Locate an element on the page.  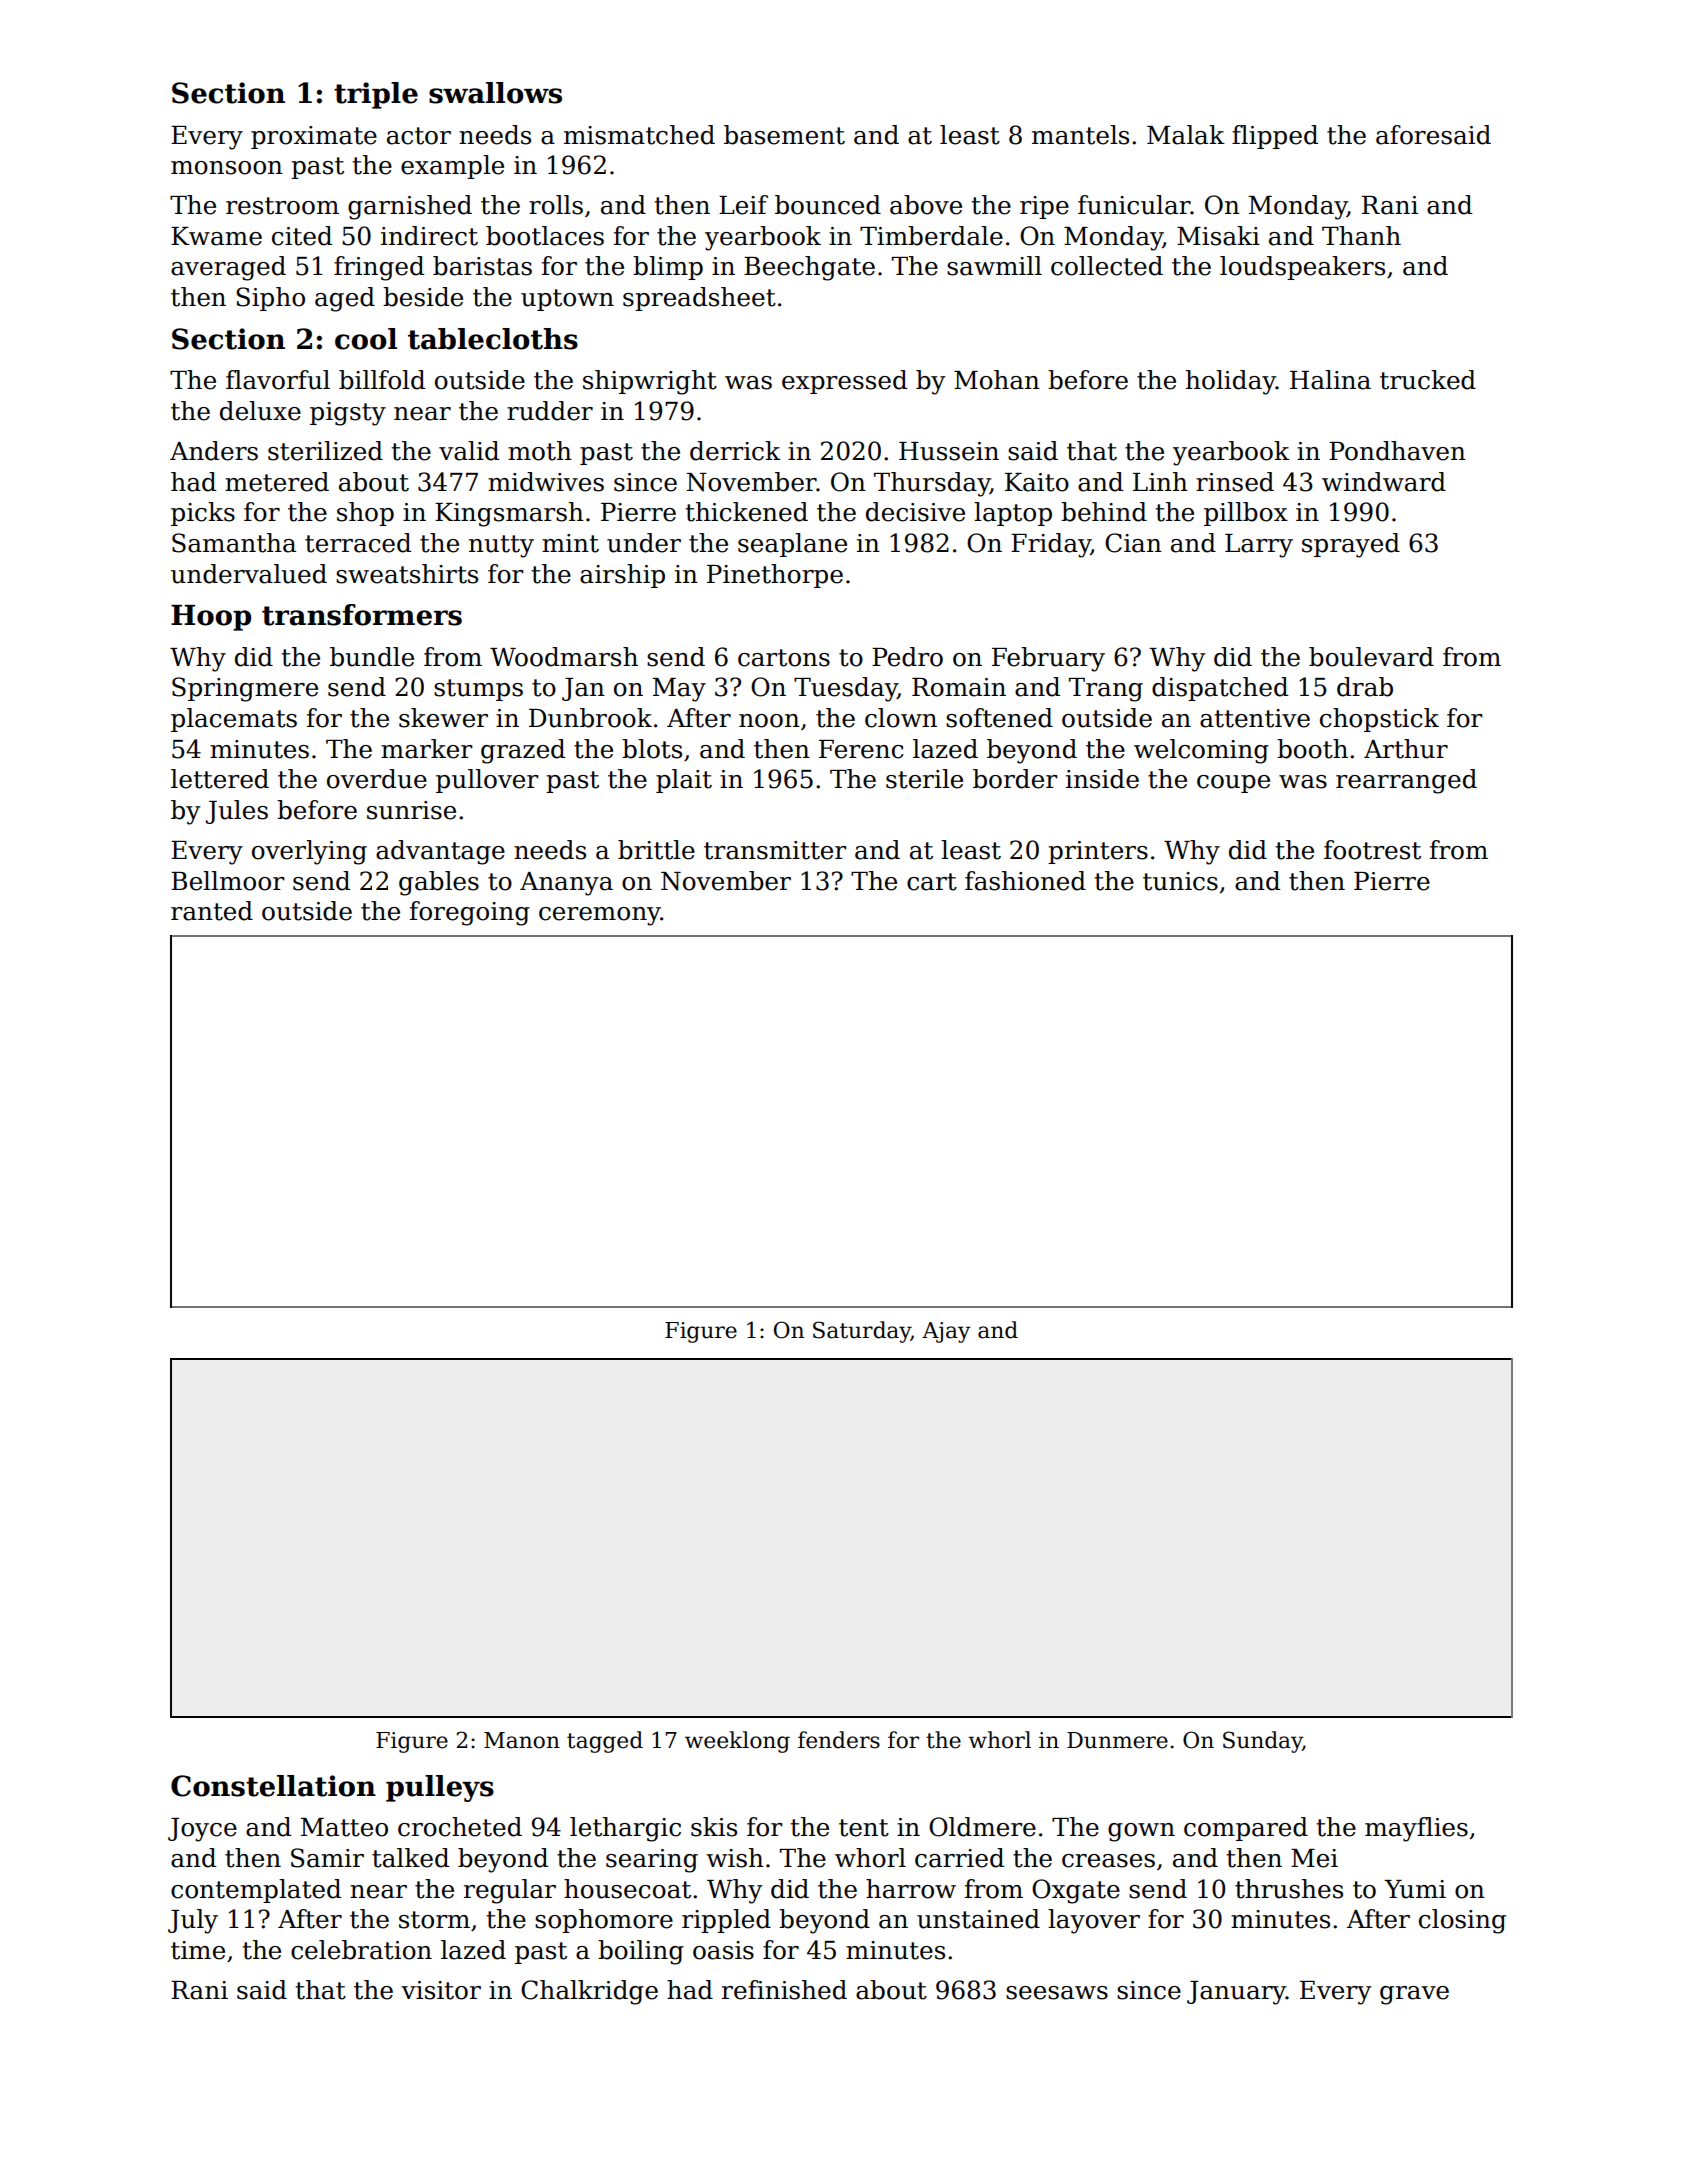
Joyce is located at coordinates (202, 1830).
